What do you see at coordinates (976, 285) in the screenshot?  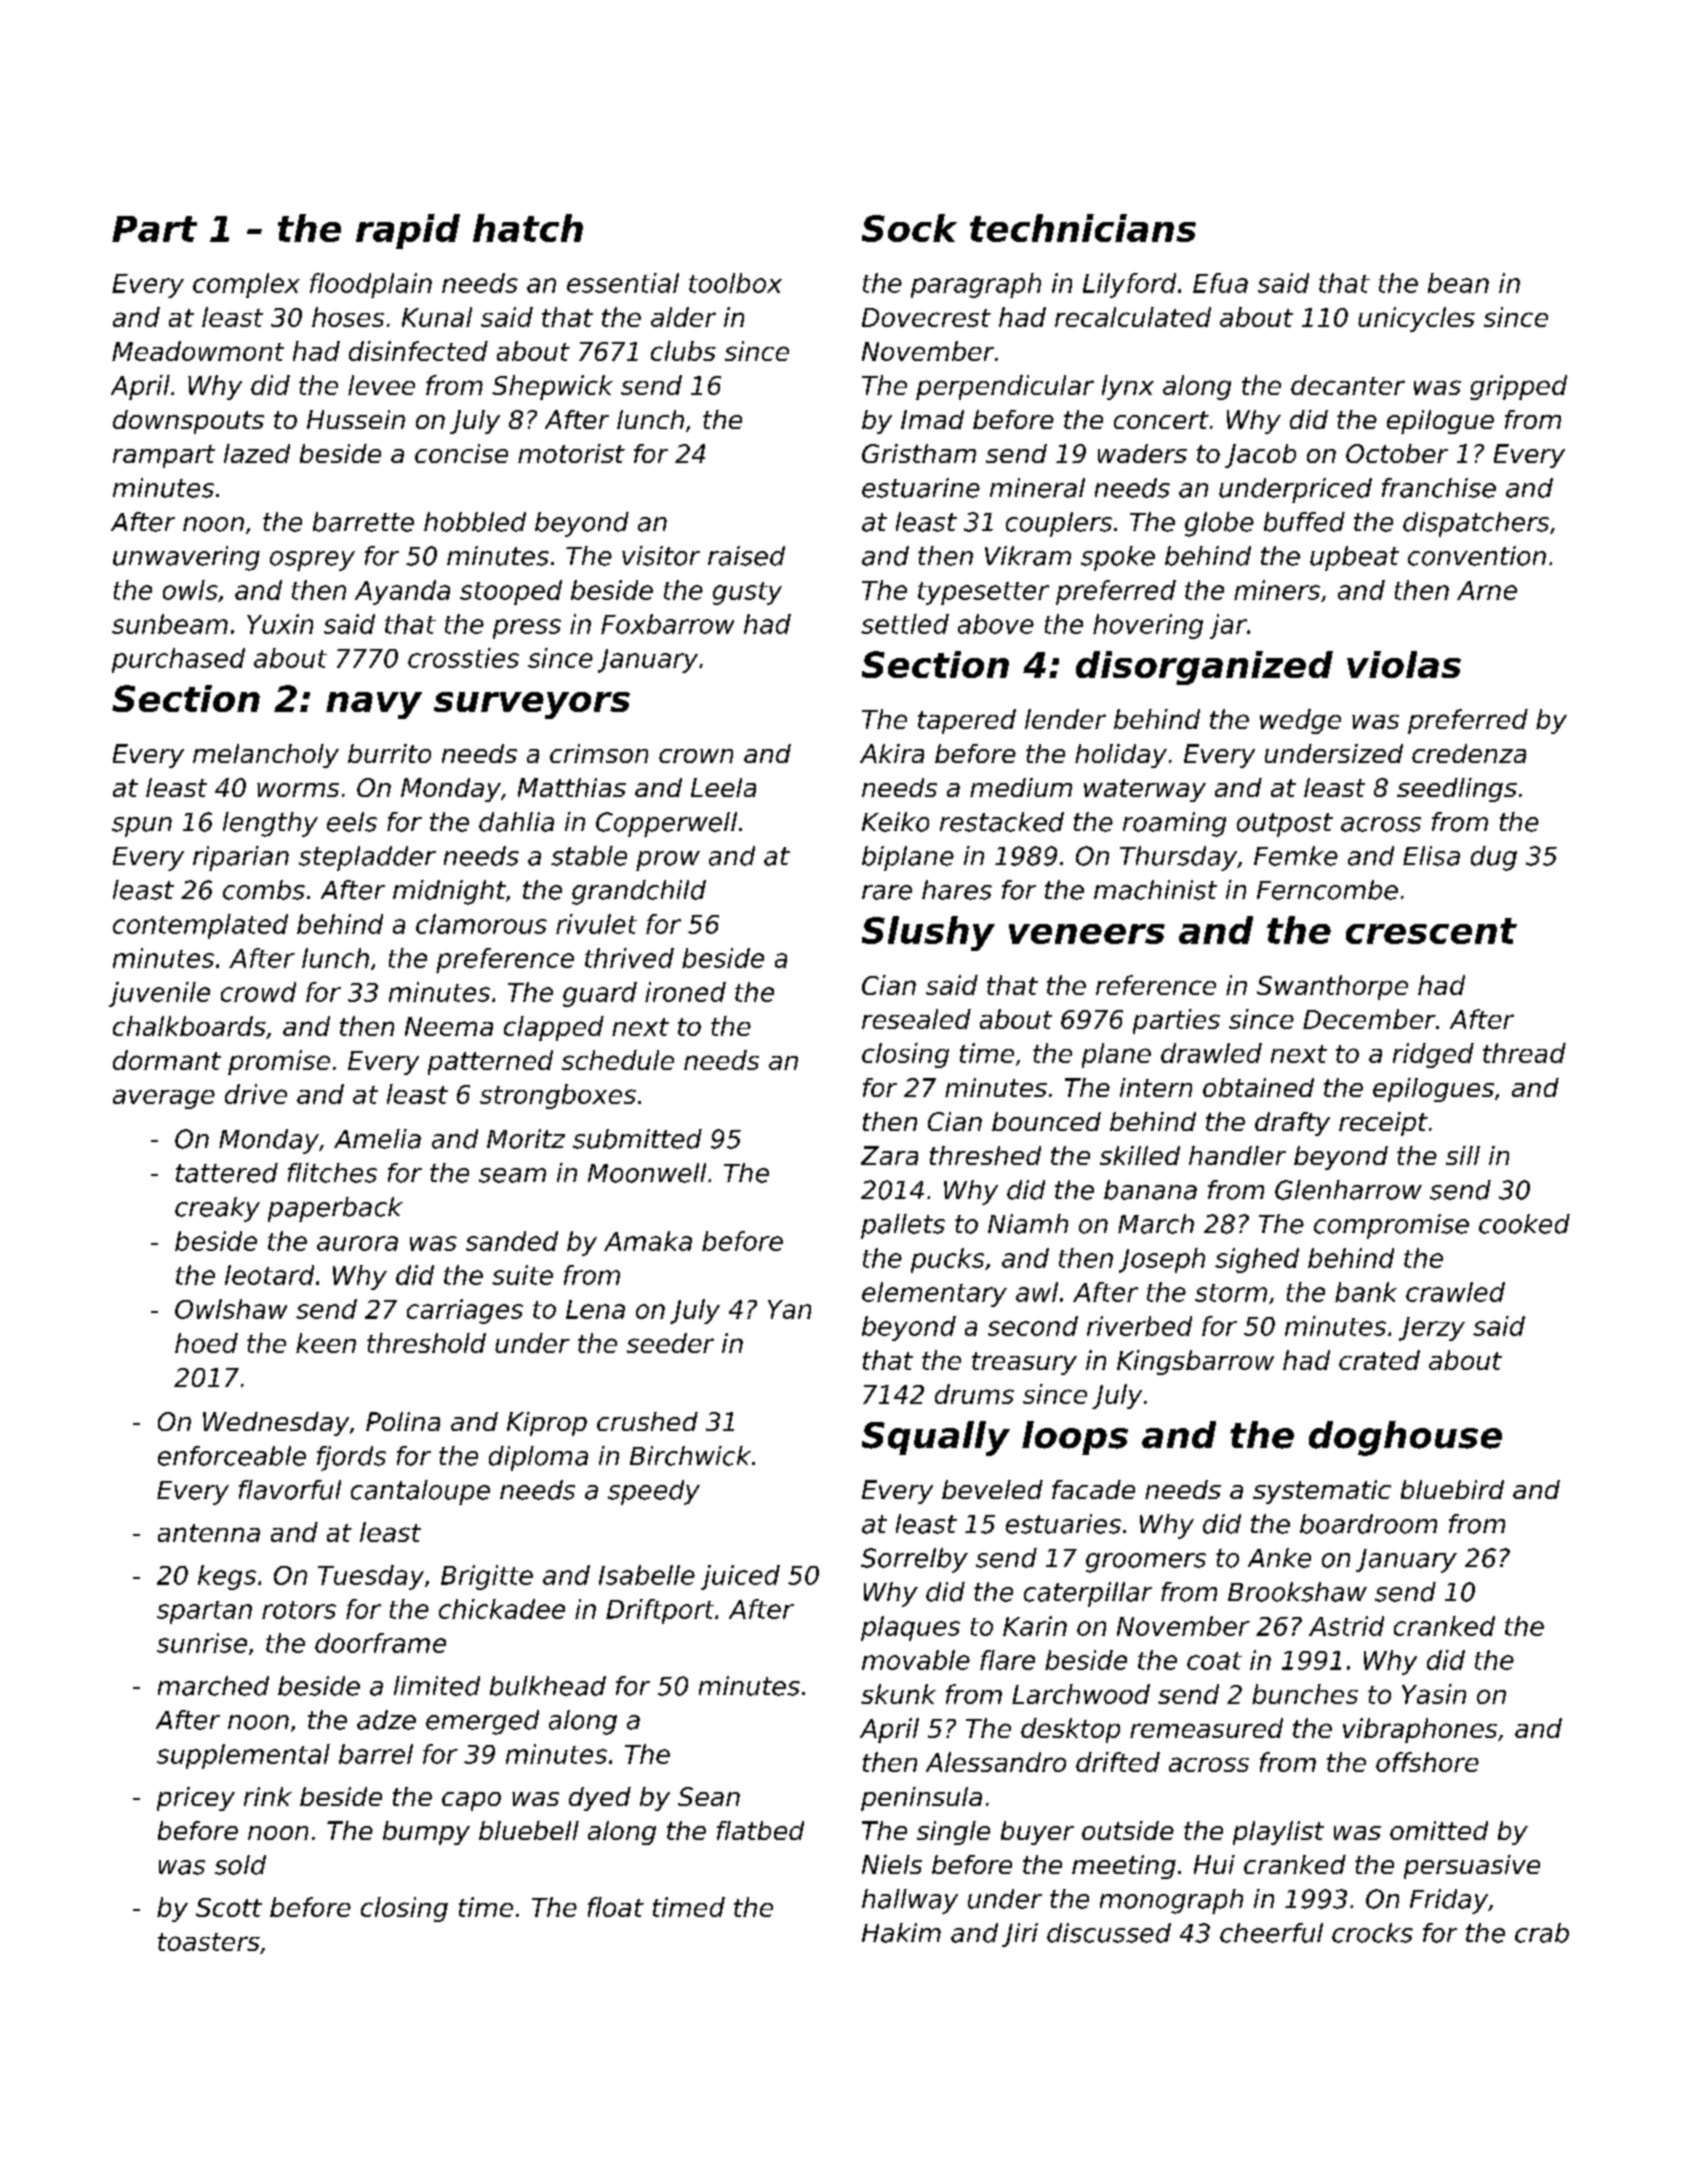 I see `paragraph` at bounding box center [976, 285].
